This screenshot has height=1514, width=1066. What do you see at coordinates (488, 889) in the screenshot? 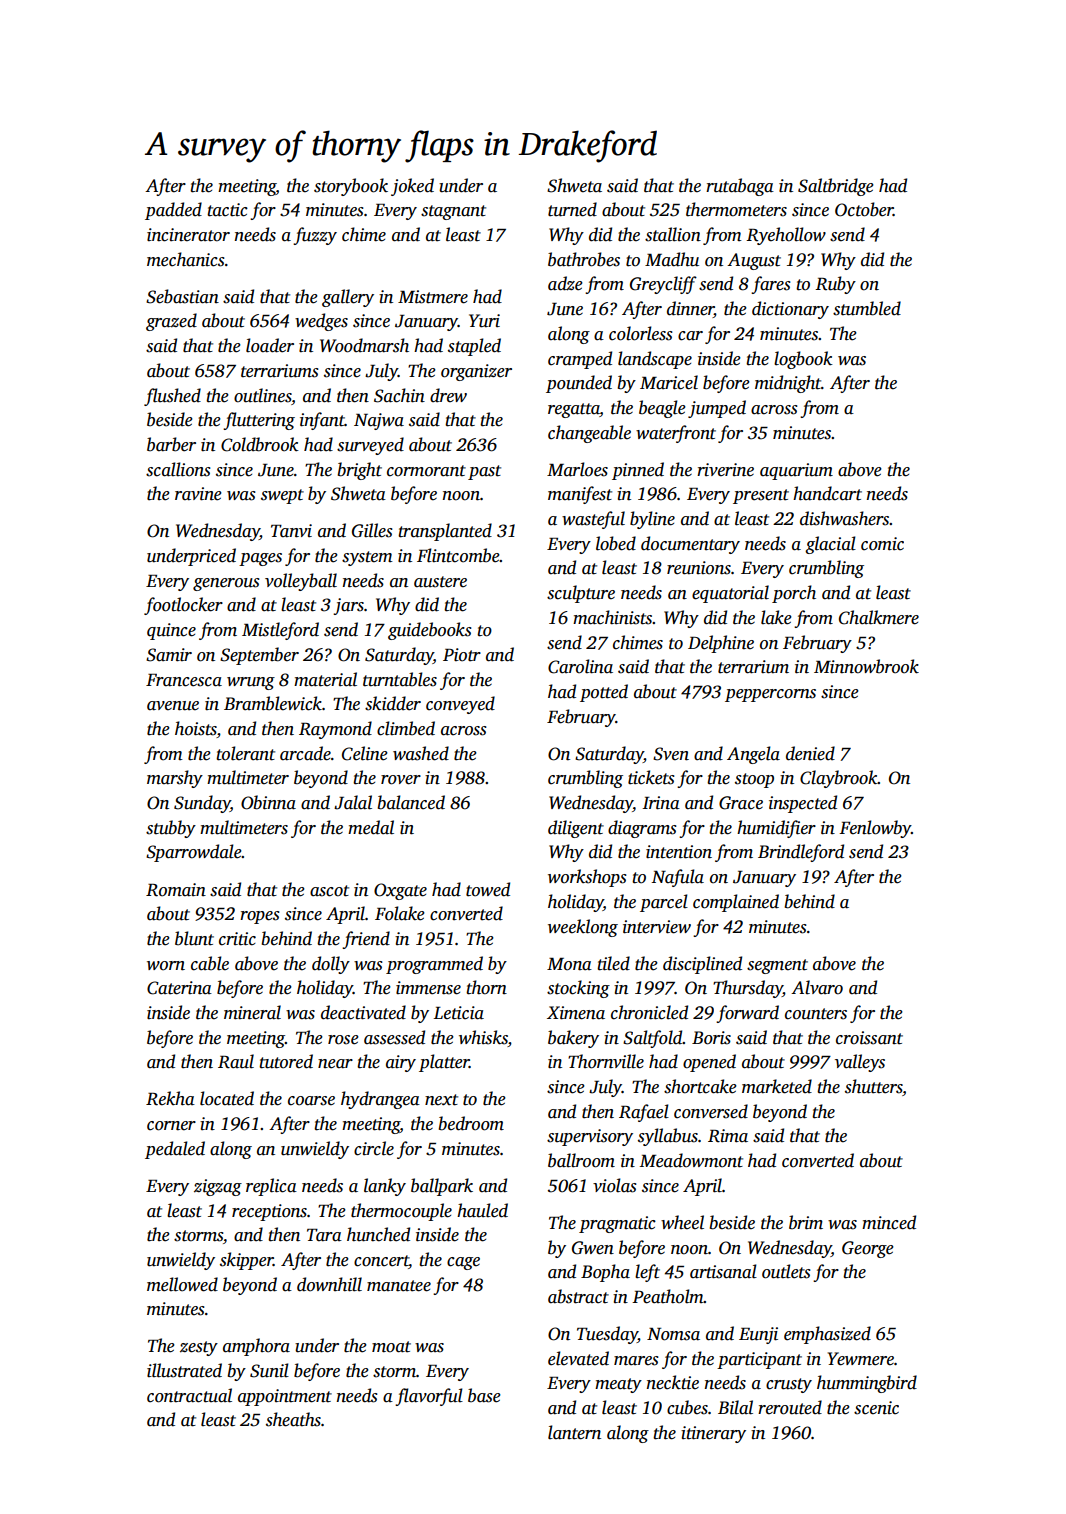
I see `towed` at bounding box center [488, 889].
